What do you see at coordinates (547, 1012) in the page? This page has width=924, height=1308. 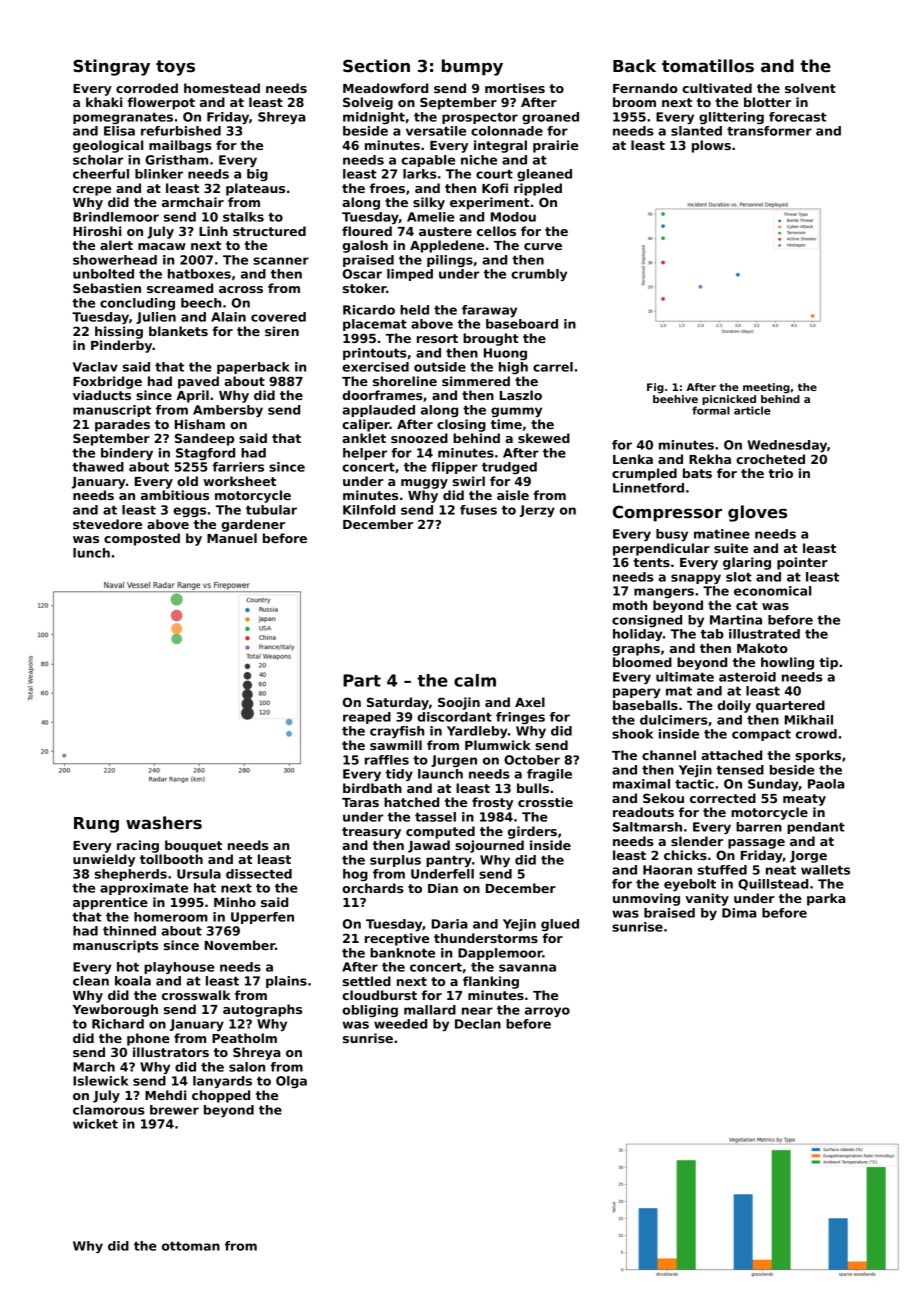 I see `arroyo` at bounding box center [547, 1012].
